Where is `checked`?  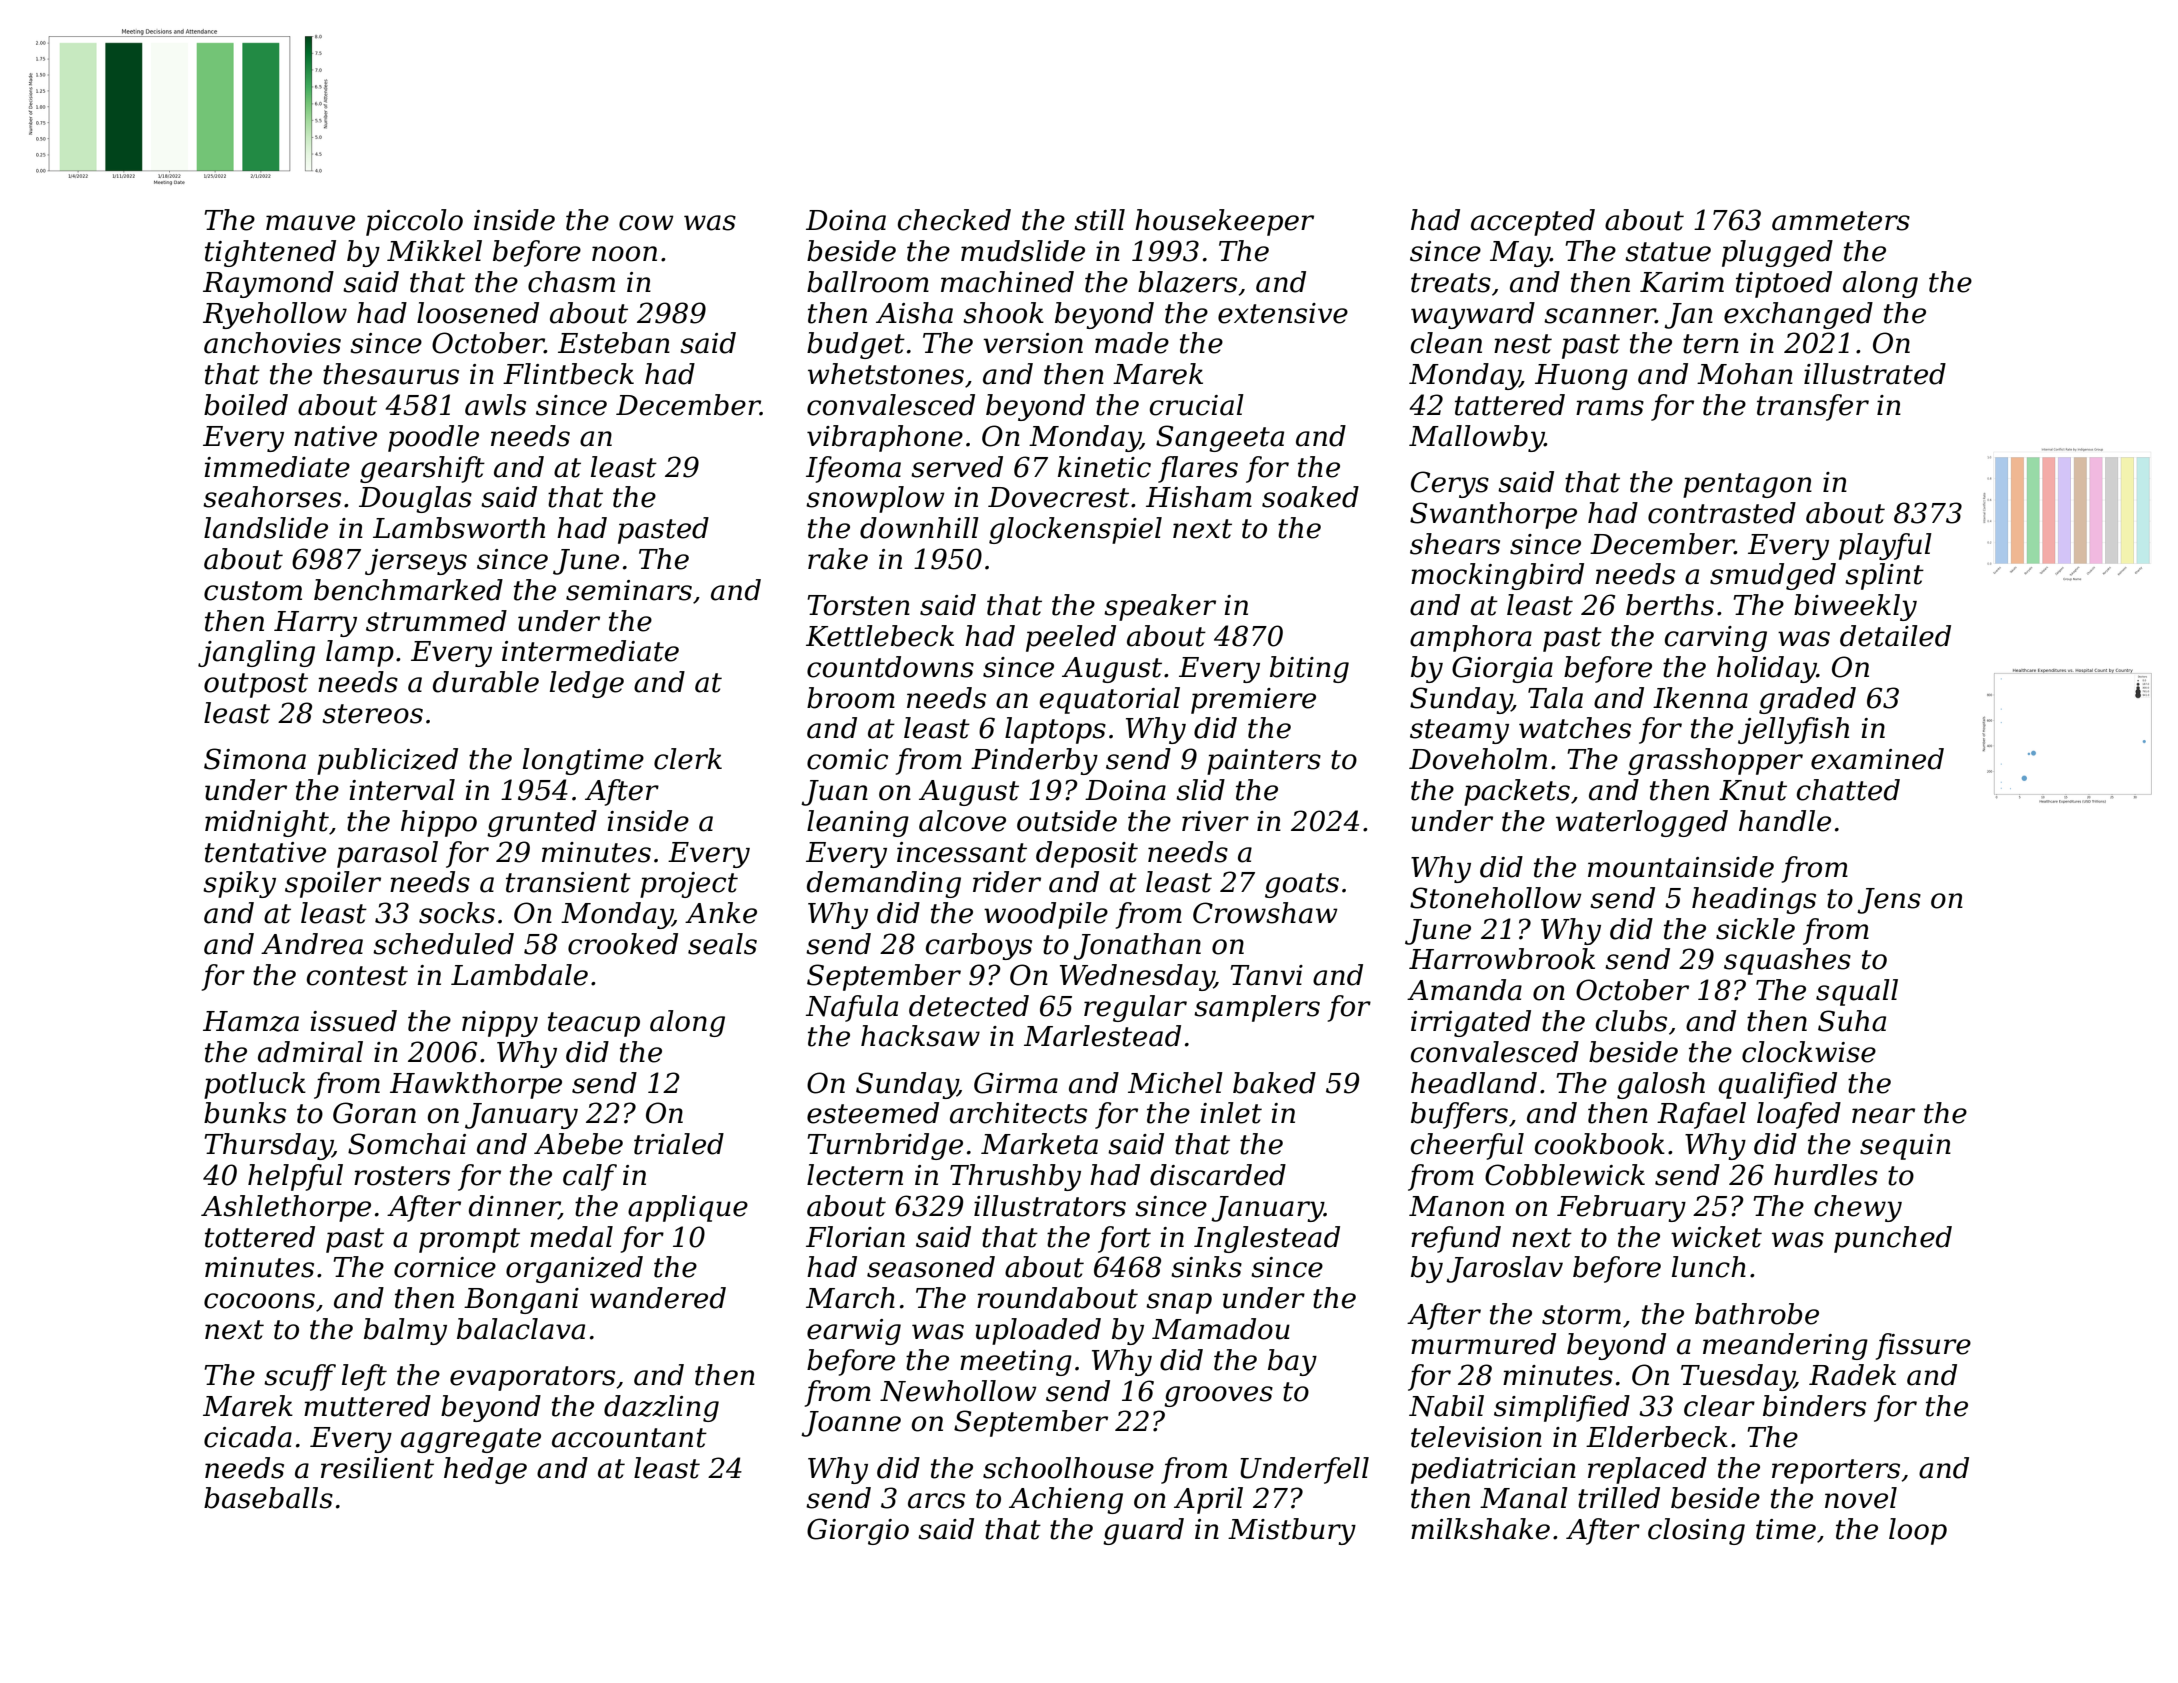
checked is located at coordinates (954, 220).
